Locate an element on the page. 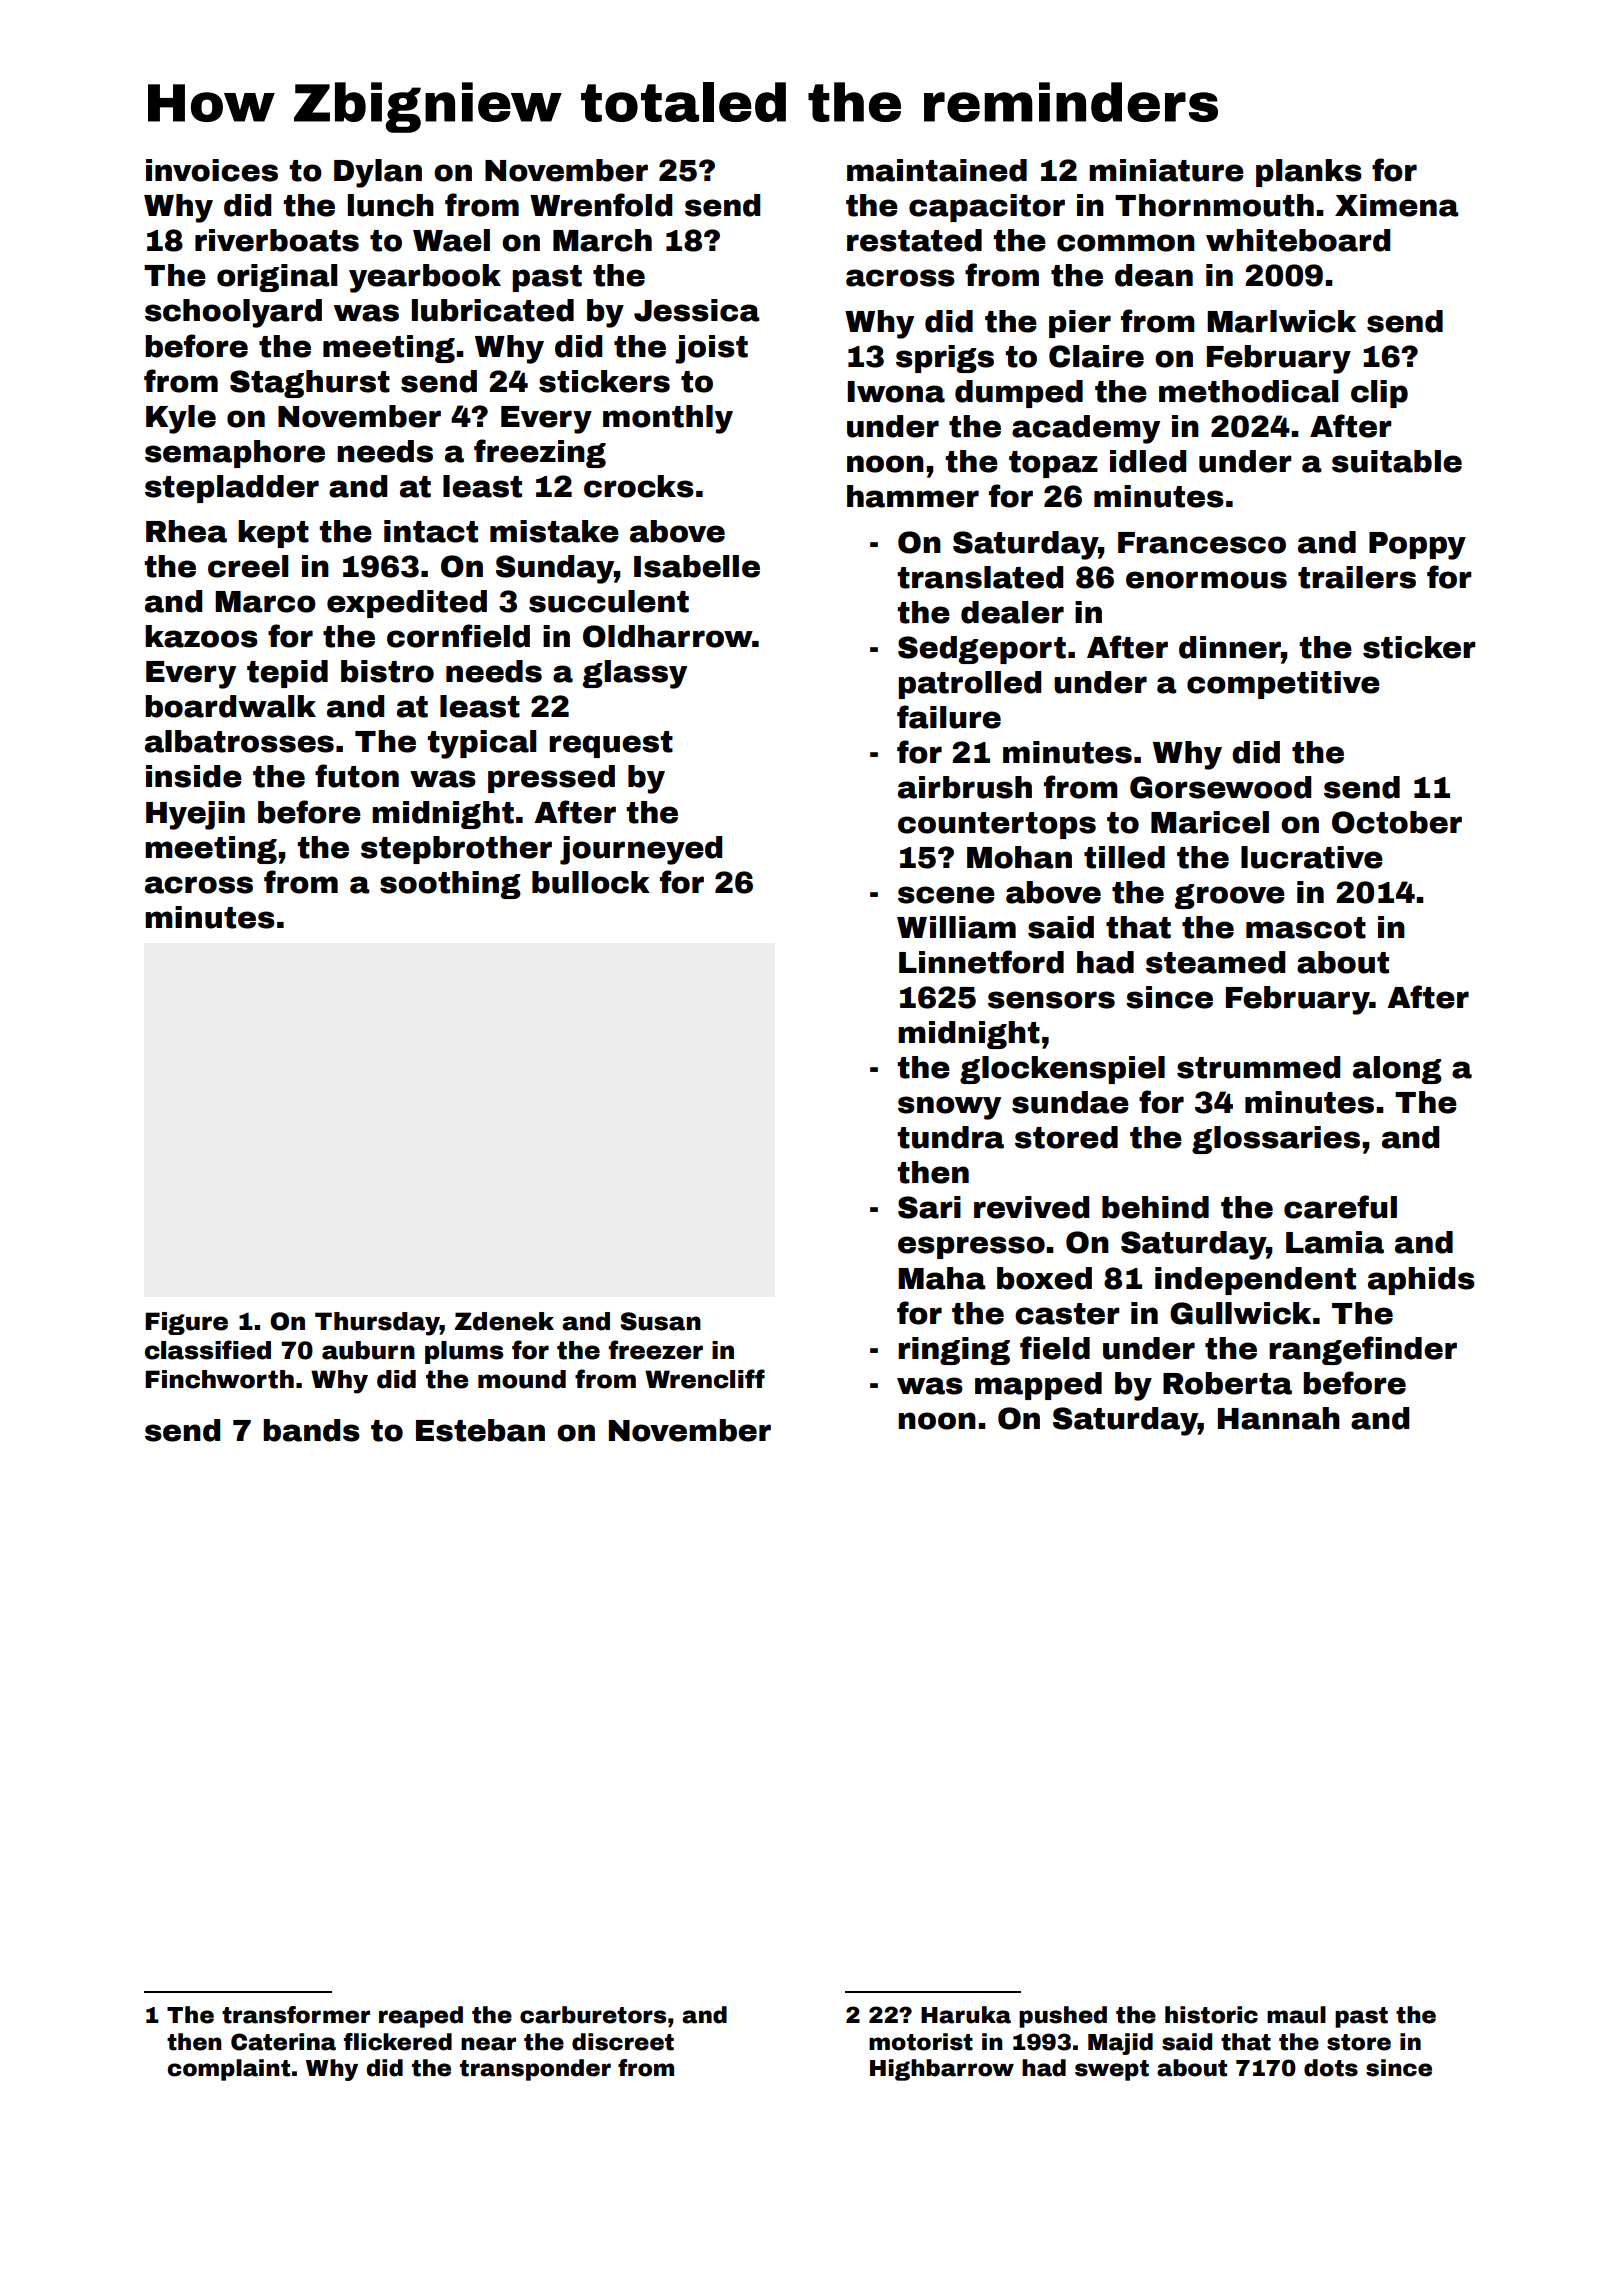  Caterina is located at coordinates (283, 2042).
